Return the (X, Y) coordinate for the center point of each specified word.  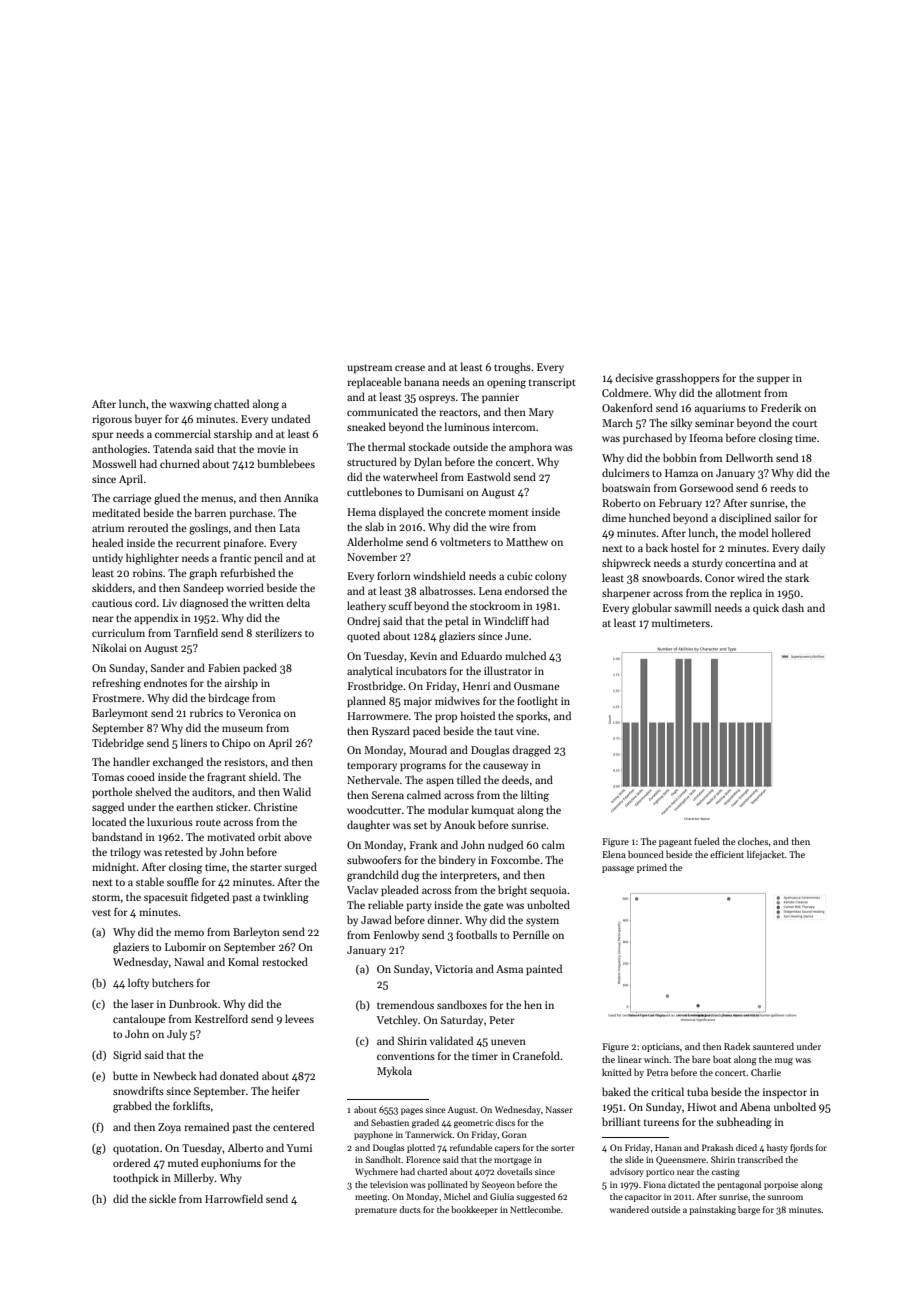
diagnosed (204, 604)
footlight (537, 702)
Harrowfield (234, 1198)
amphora (530, 447)
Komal (243, 961)
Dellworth (749, 457)
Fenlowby (396, 935)
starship (233, 434)
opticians (661, 1047)
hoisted (478, 715)
